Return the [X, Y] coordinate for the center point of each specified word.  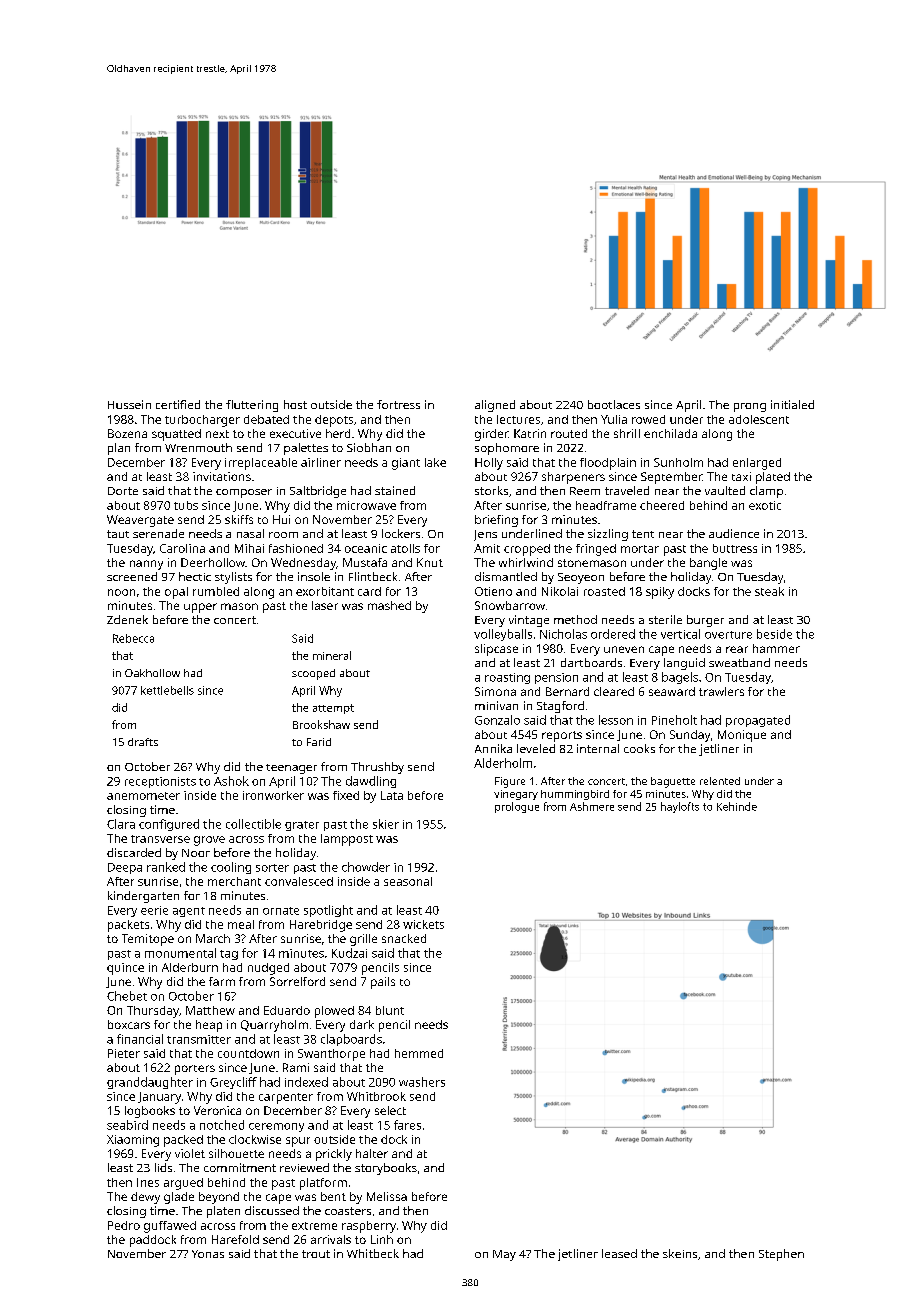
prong [750, 407]
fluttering [252, 406]
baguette [673, 782]
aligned [495, 406]
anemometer [143, 796]
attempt [333, 709]
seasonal [408, 881]
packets [128, 926]
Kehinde [737, 806]
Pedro [124, 1225]
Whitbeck [373, 1253]
